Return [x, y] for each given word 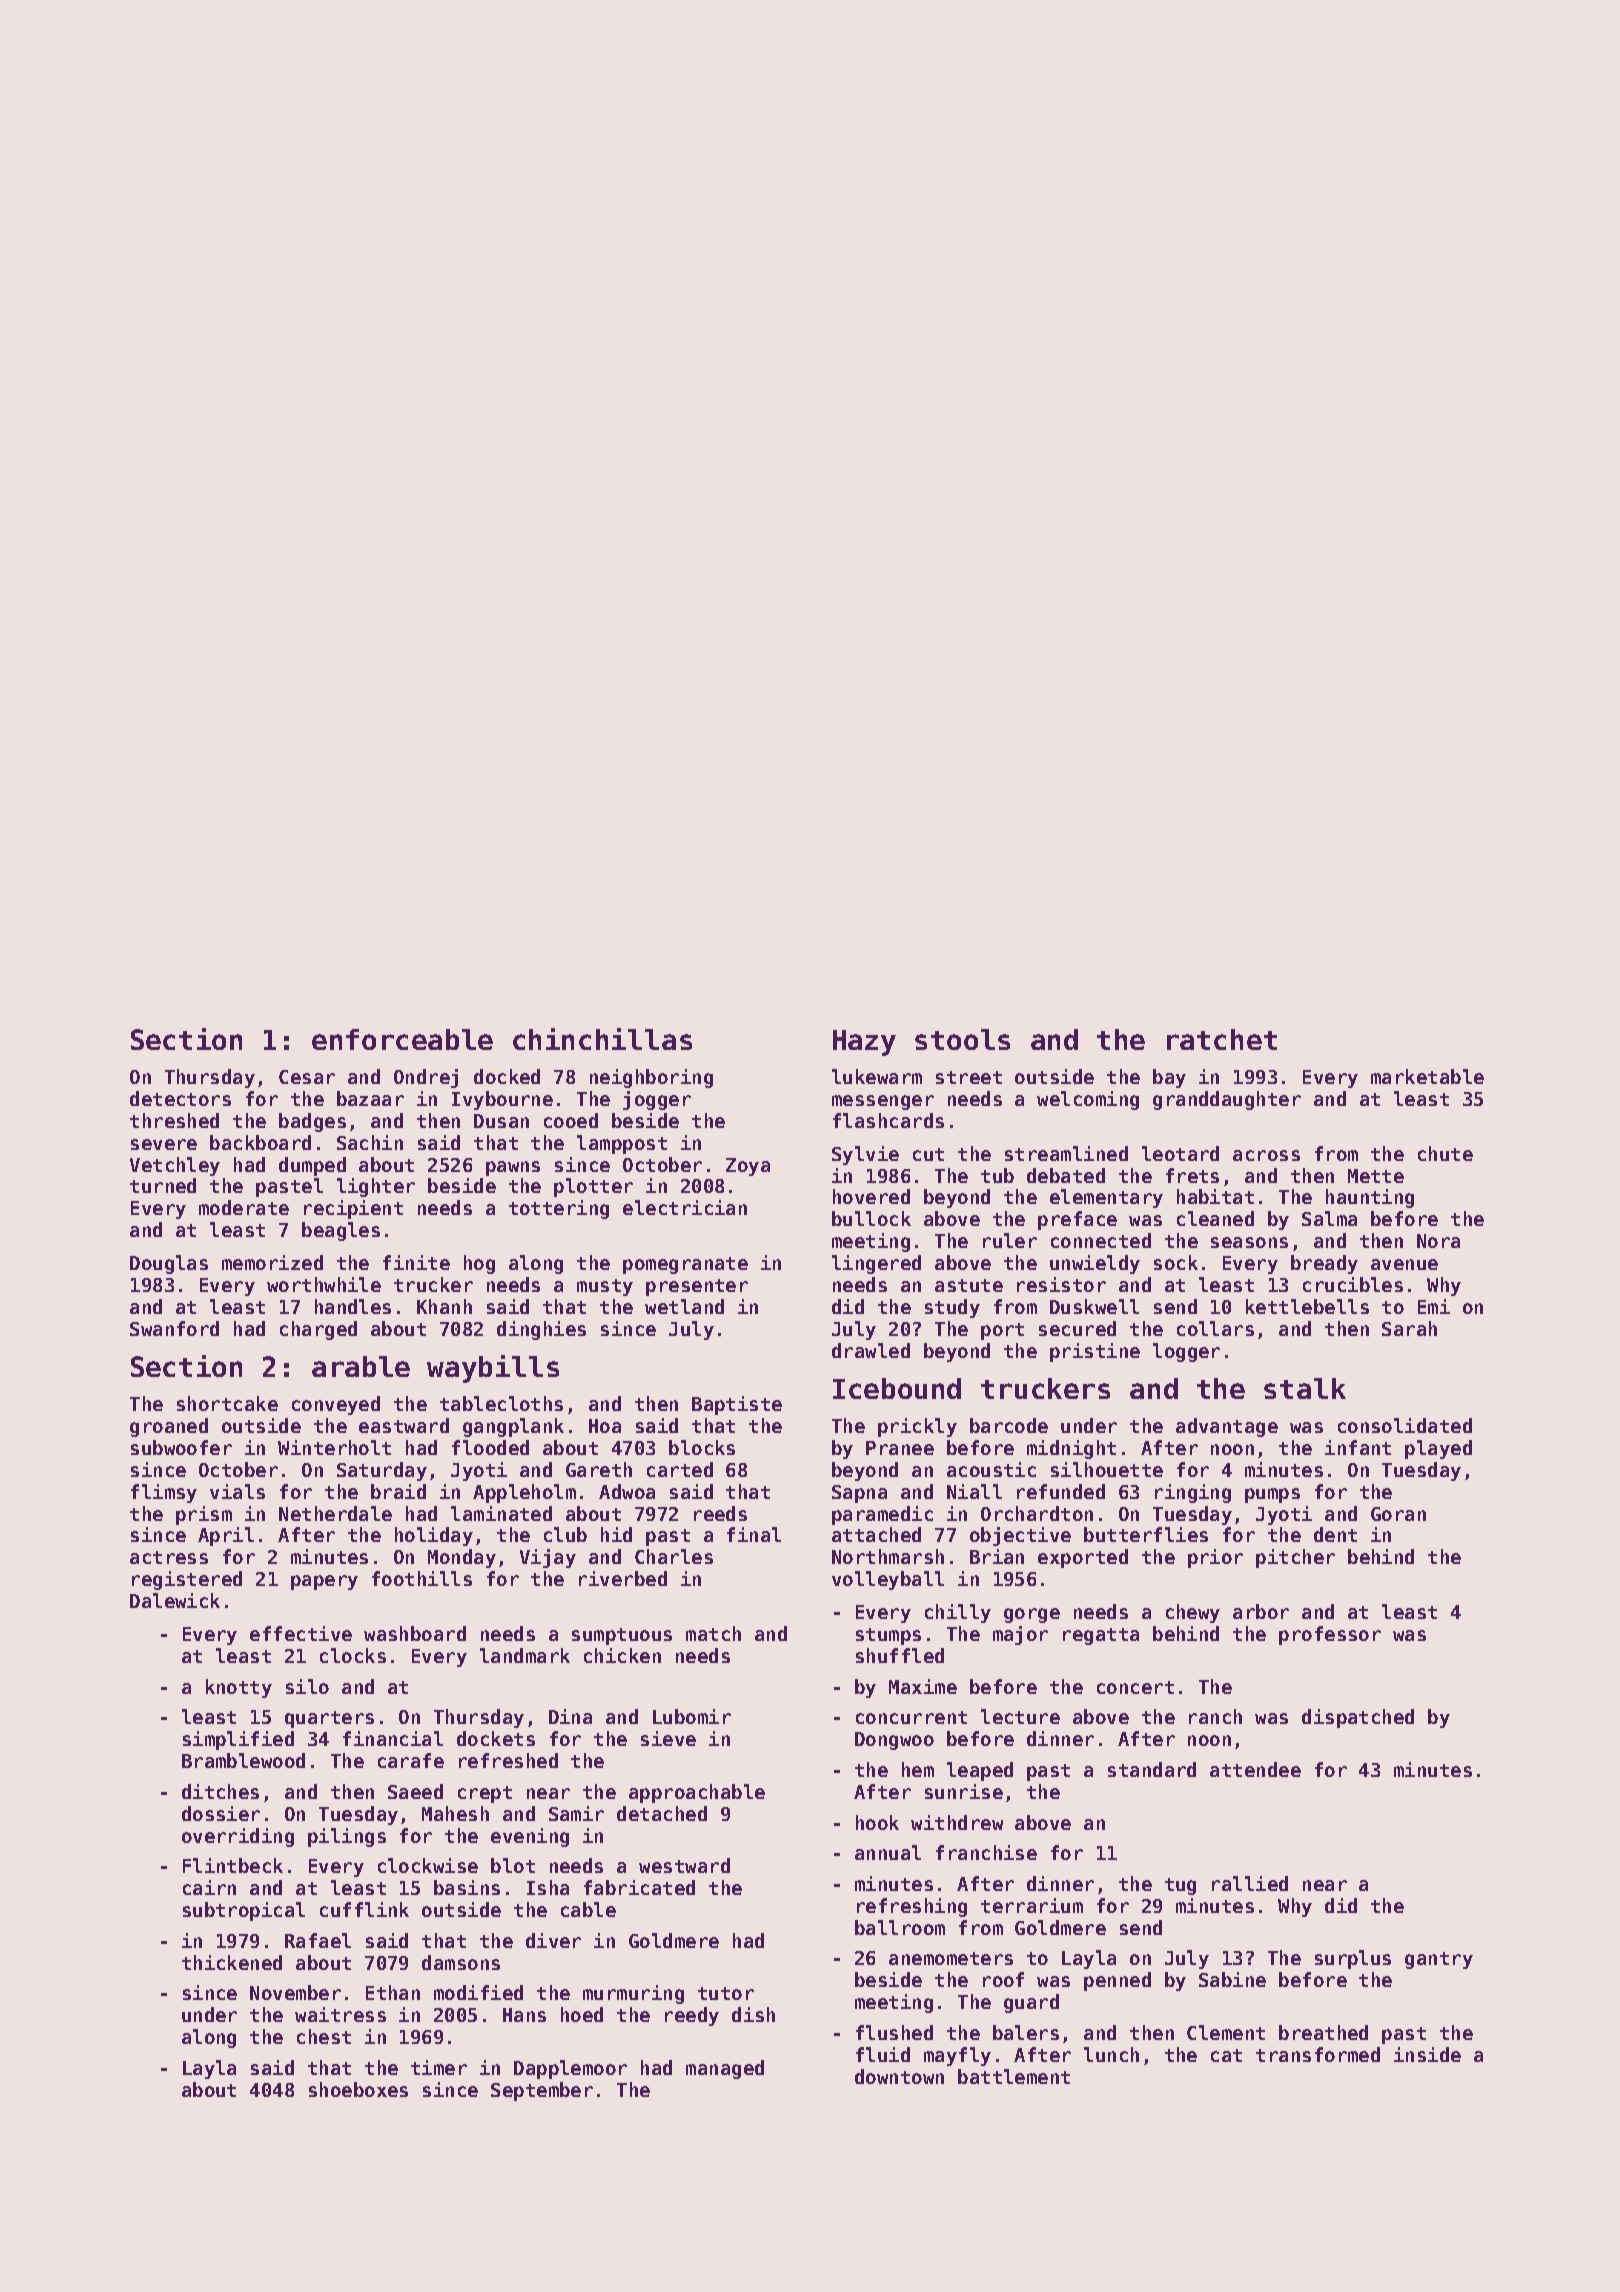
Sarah [1409, 1328]
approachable [697, 1793]
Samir [576, 1813]
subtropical [244, 1911]
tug [1180, 1886]
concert [1135, 1687]
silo [307, 1686]
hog [479, 1264]
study [952, 1308]
